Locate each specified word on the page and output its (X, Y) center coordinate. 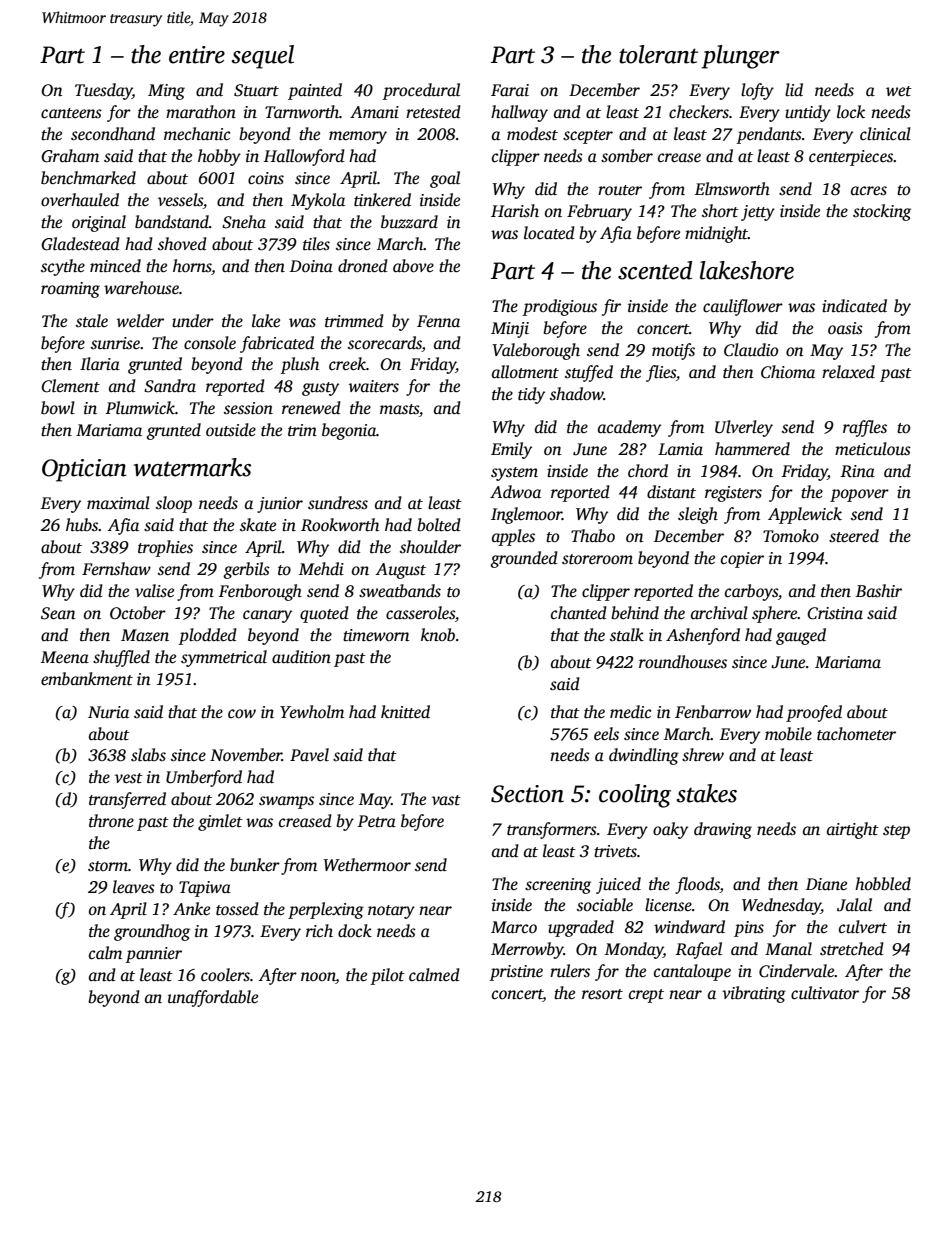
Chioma (788, 372)
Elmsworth (732, 189)
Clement (70, 386)
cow (242, 714)
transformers (552, 830)
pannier (154, 955)
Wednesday (781, 906)
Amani (374, 112)
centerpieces (851, 158)
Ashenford (703, 636)
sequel (263, 57)
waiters (374, 386)
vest (129, 778)
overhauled (80, 200)
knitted (405, 712)
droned (363, 266)
